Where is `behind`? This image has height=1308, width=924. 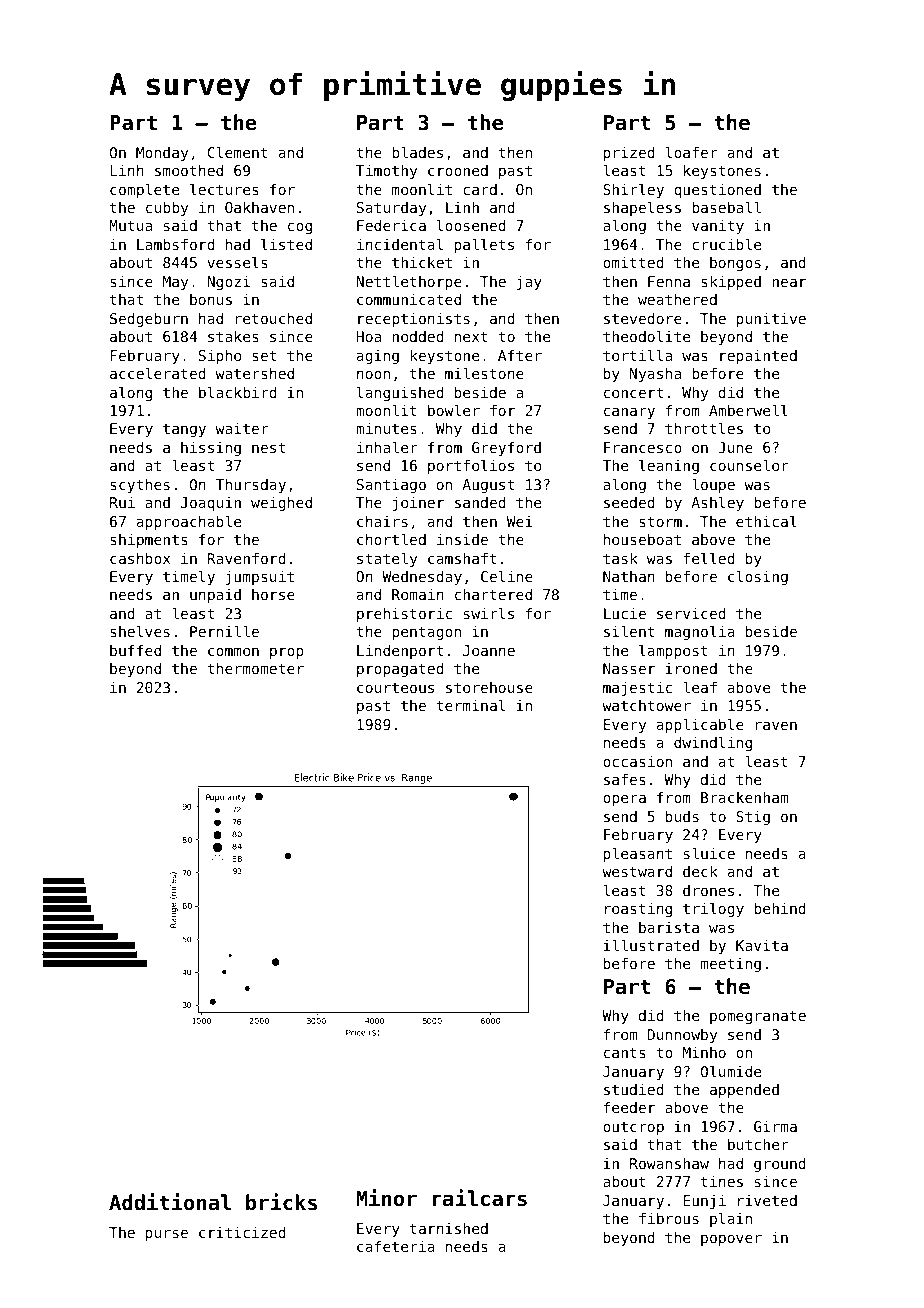
behind is located at coordinates (780, 908).
